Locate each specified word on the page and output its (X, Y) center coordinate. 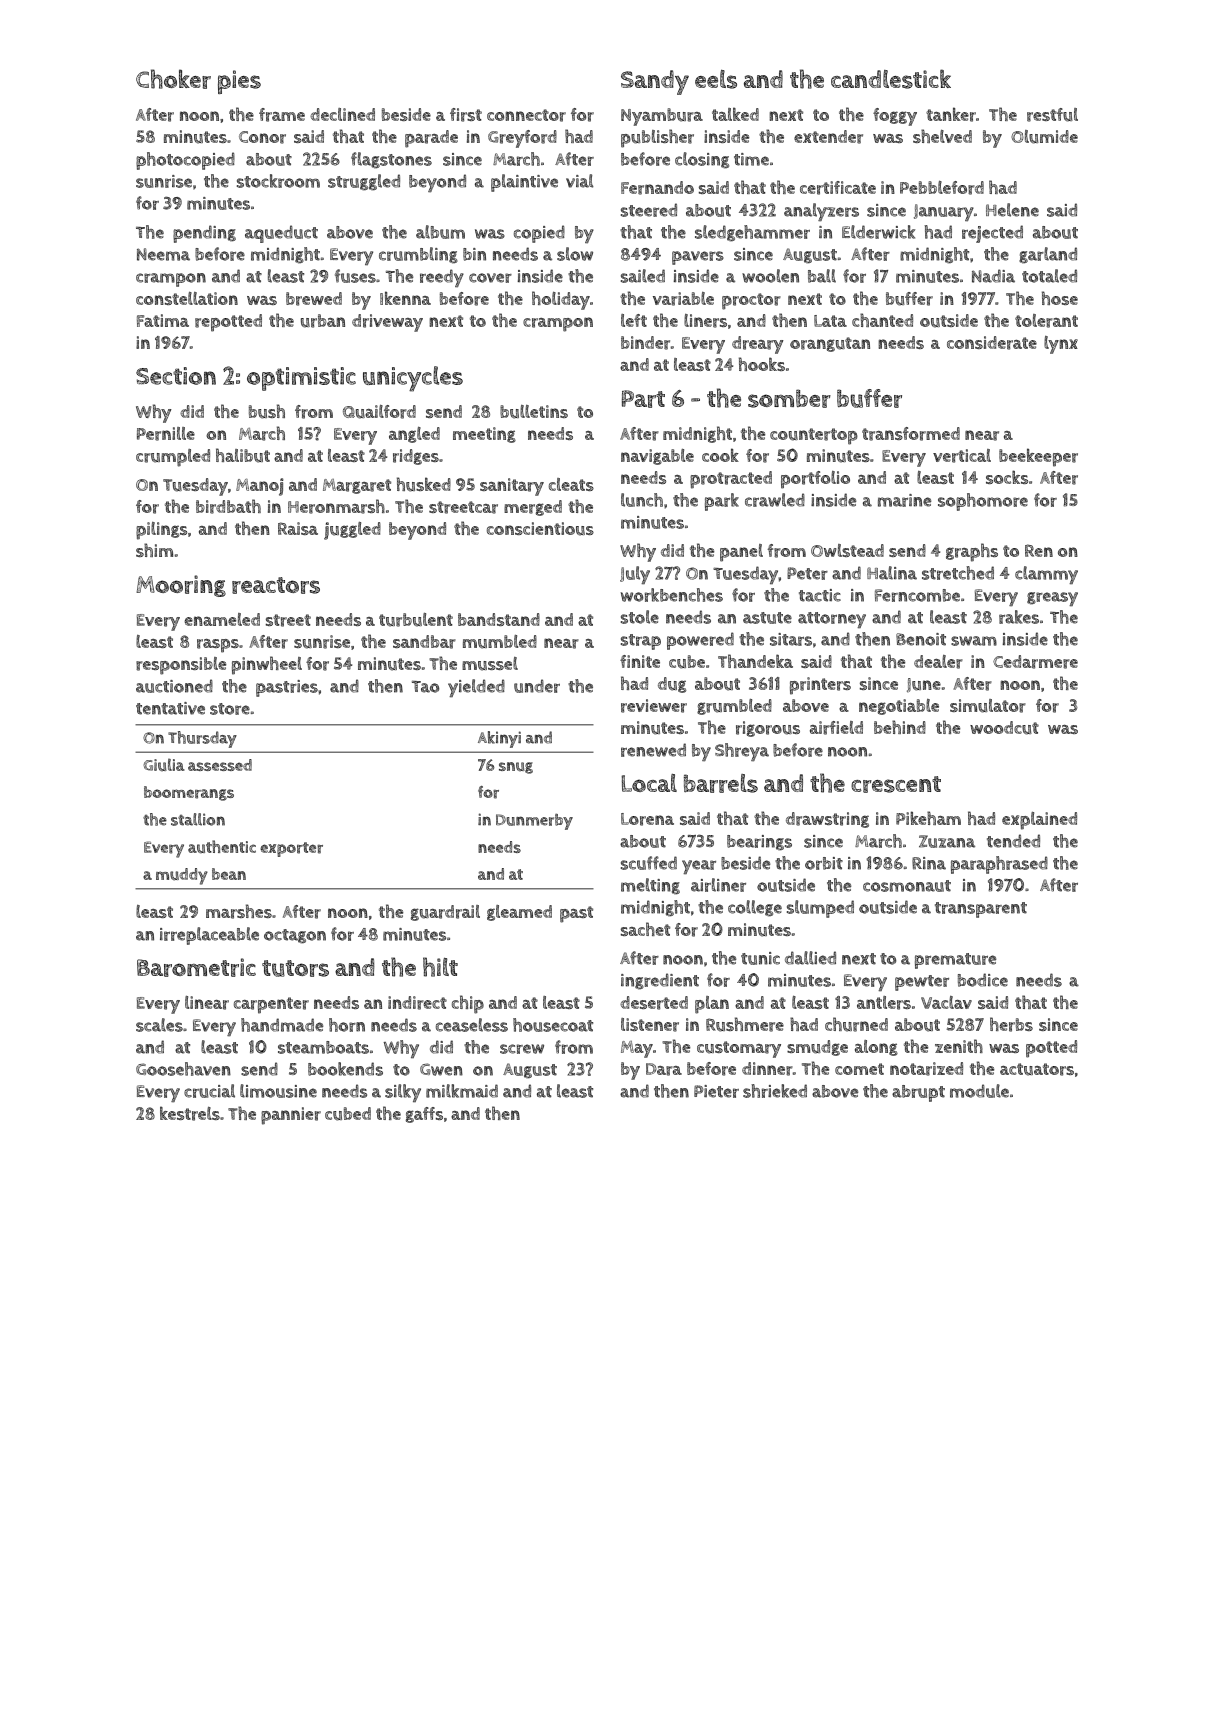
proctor (751, 301)
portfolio (815, 480)
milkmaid (462, 1091)
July (635, 575)
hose (1060, 298)
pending (204, 234)
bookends (345, 1069)
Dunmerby (534, 822)
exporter (291, 849)
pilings (161, 531)
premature (955, 961)
